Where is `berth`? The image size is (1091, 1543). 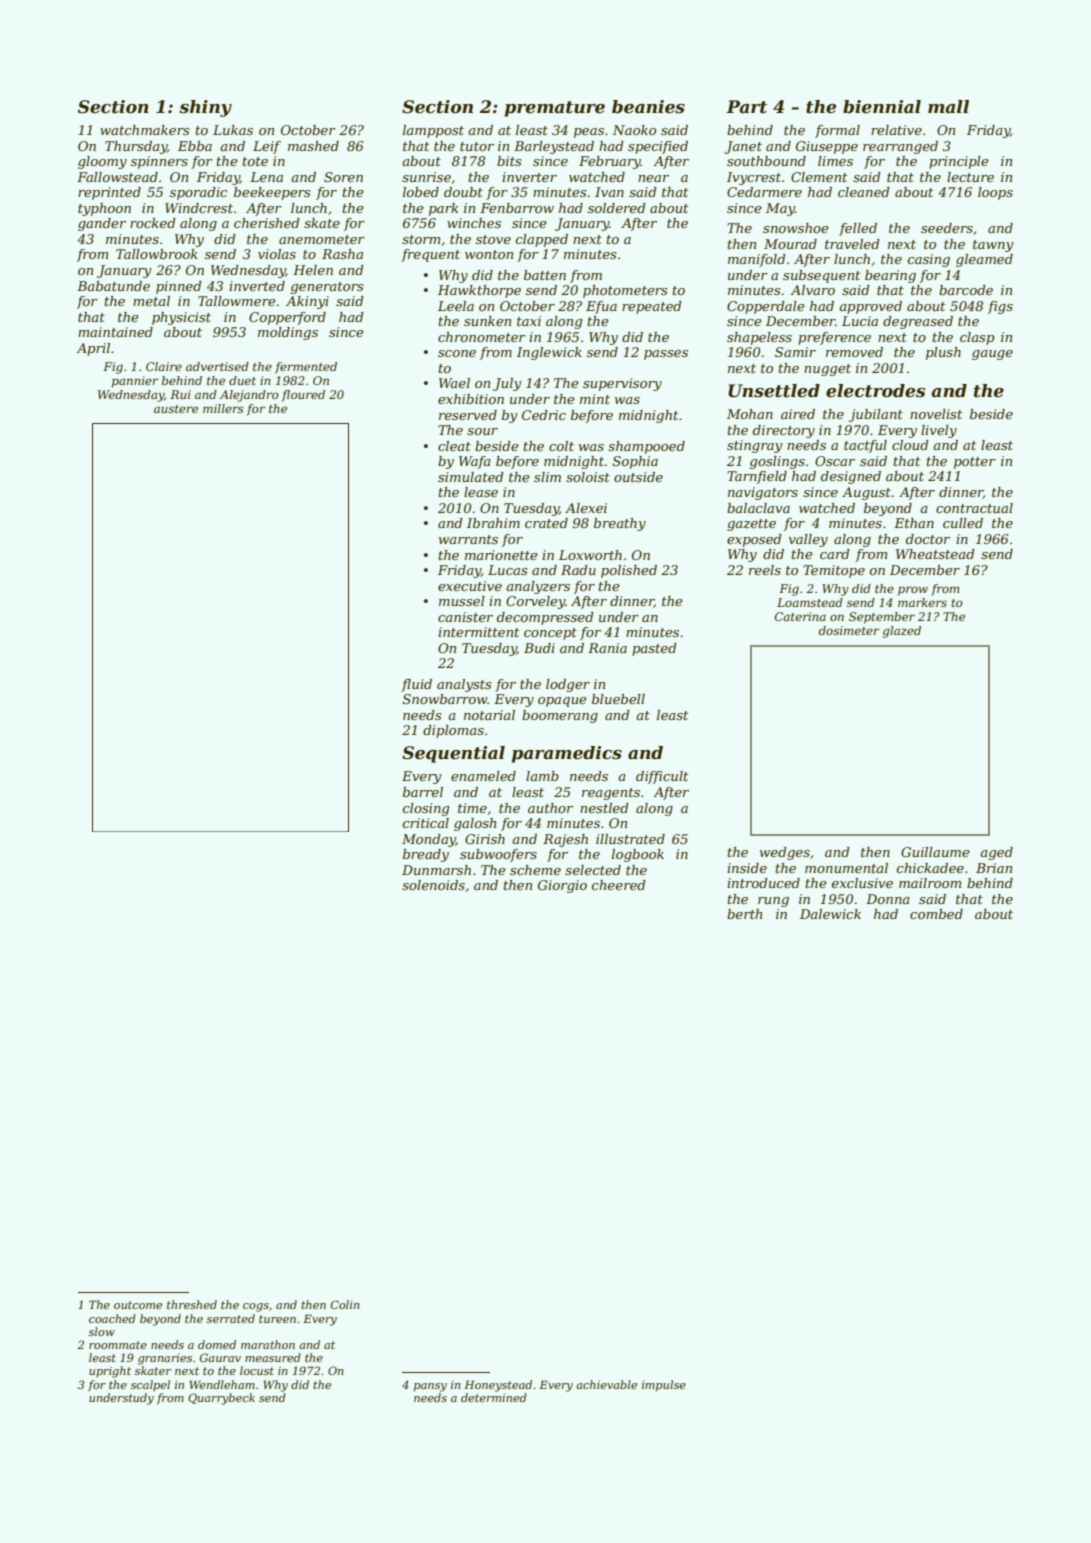 berth is located at coordinates (744, 914).
